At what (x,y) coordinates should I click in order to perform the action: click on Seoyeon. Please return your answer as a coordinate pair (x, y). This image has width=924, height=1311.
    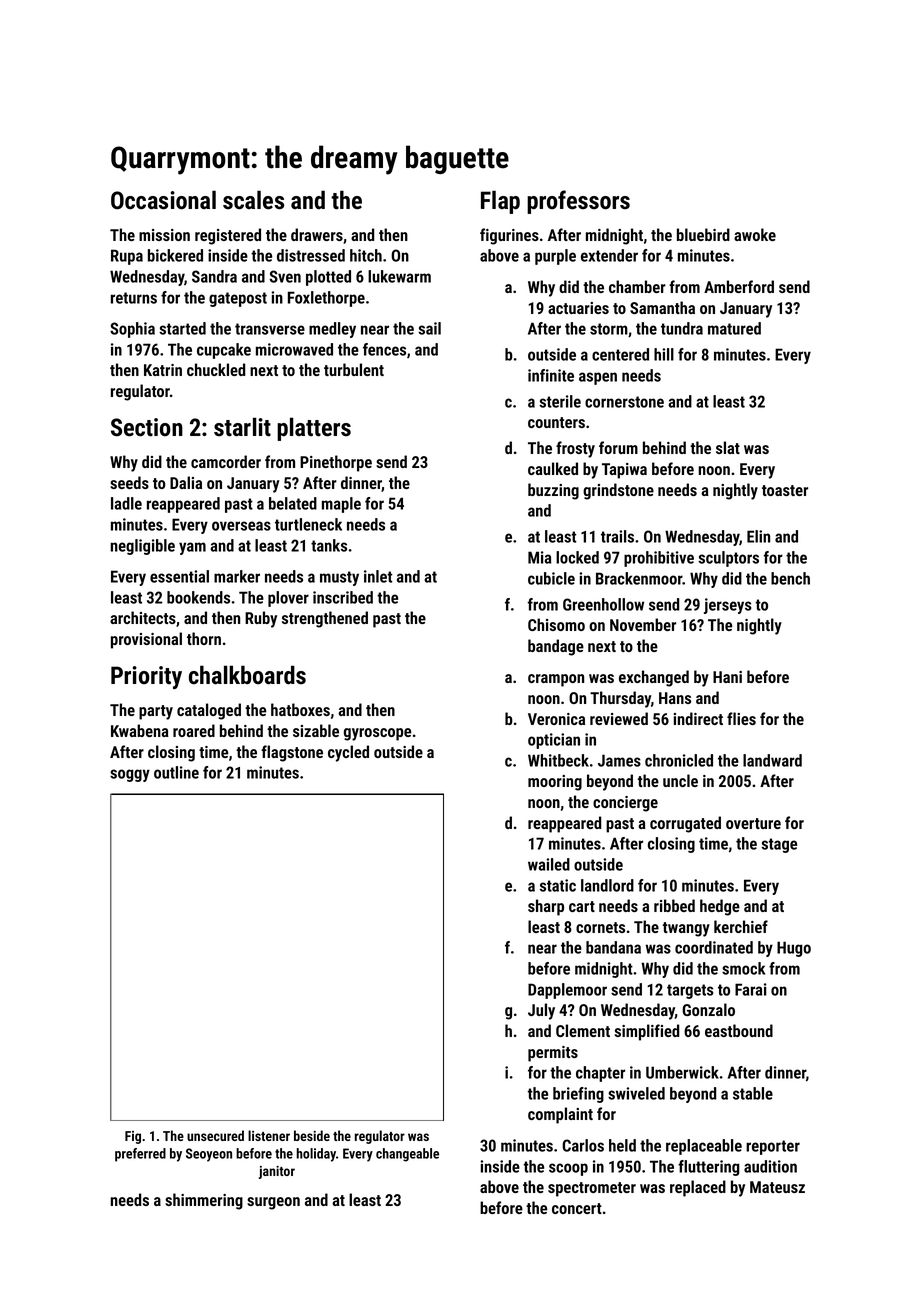
    Looking at the image, I should click on (209, 1155).
